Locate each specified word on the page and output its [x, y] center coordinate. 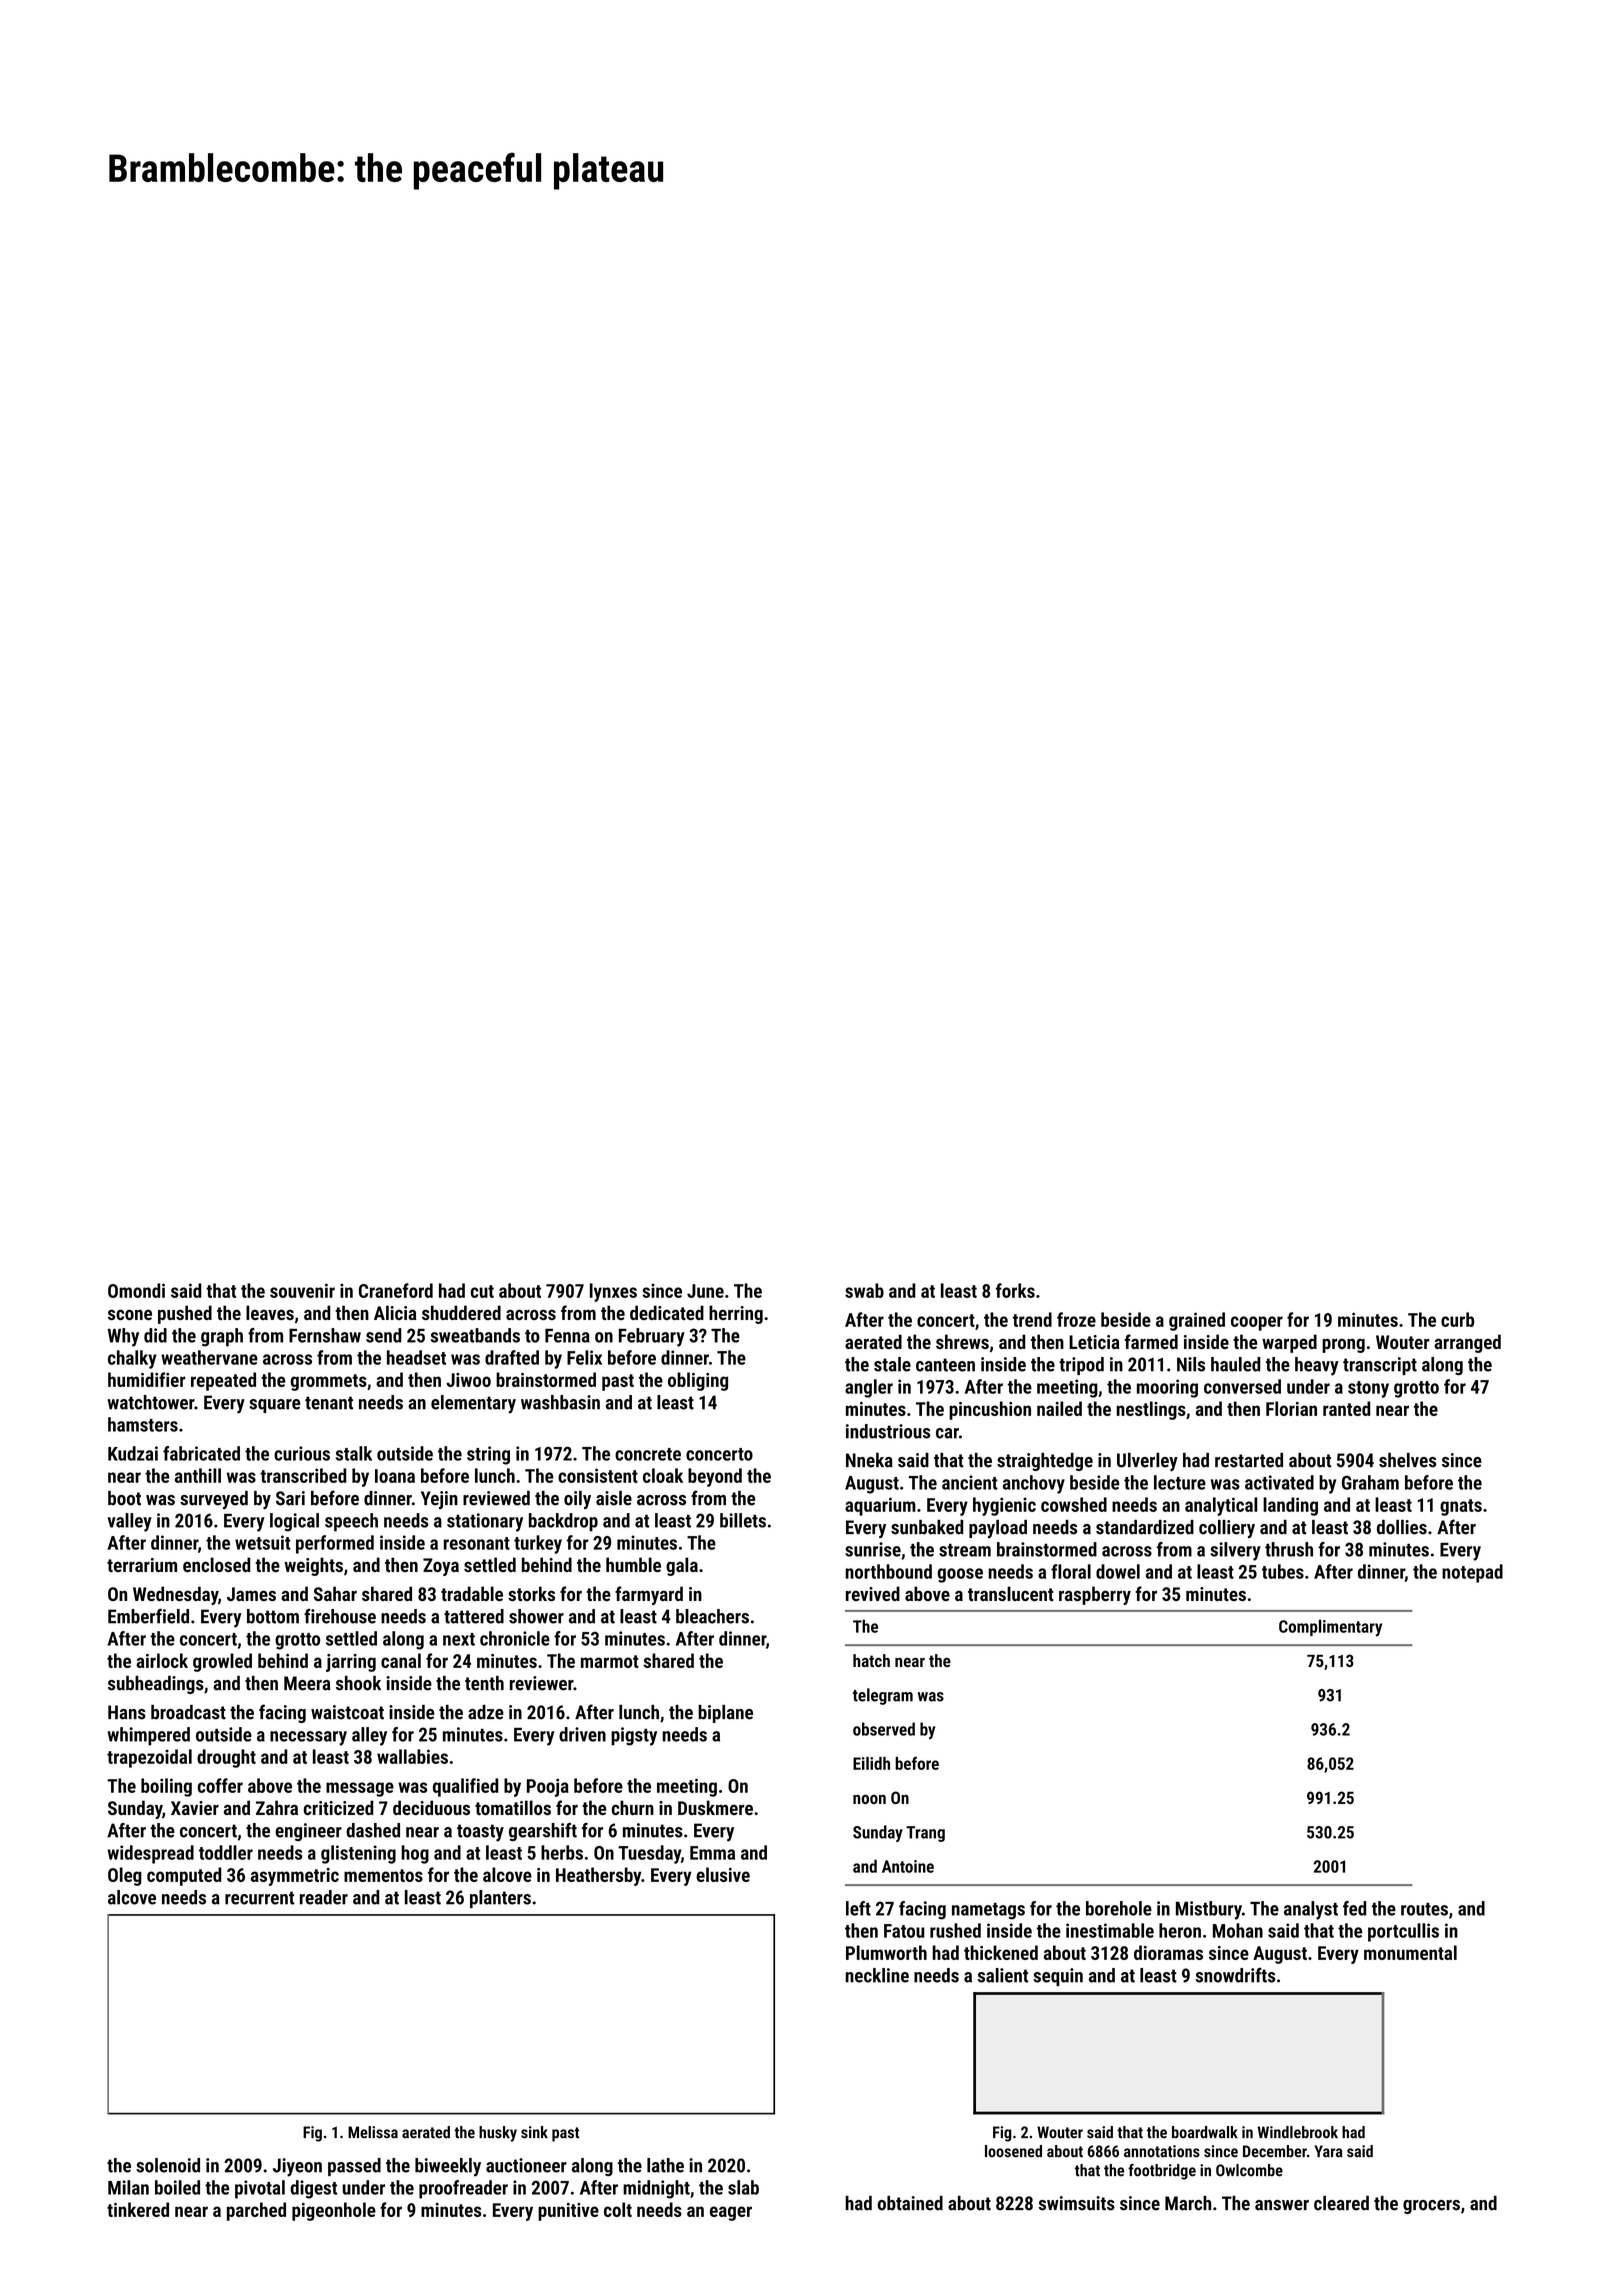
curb [1457, 1319]
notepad [1472, 1573]
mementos [383, 1875]
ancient [970, 1482]
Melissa [373, 2132]
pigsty [634, 1736]
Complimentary [1330, 1628]
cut [482, 1291]
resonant [477, 1543]
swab [864, 1290]
